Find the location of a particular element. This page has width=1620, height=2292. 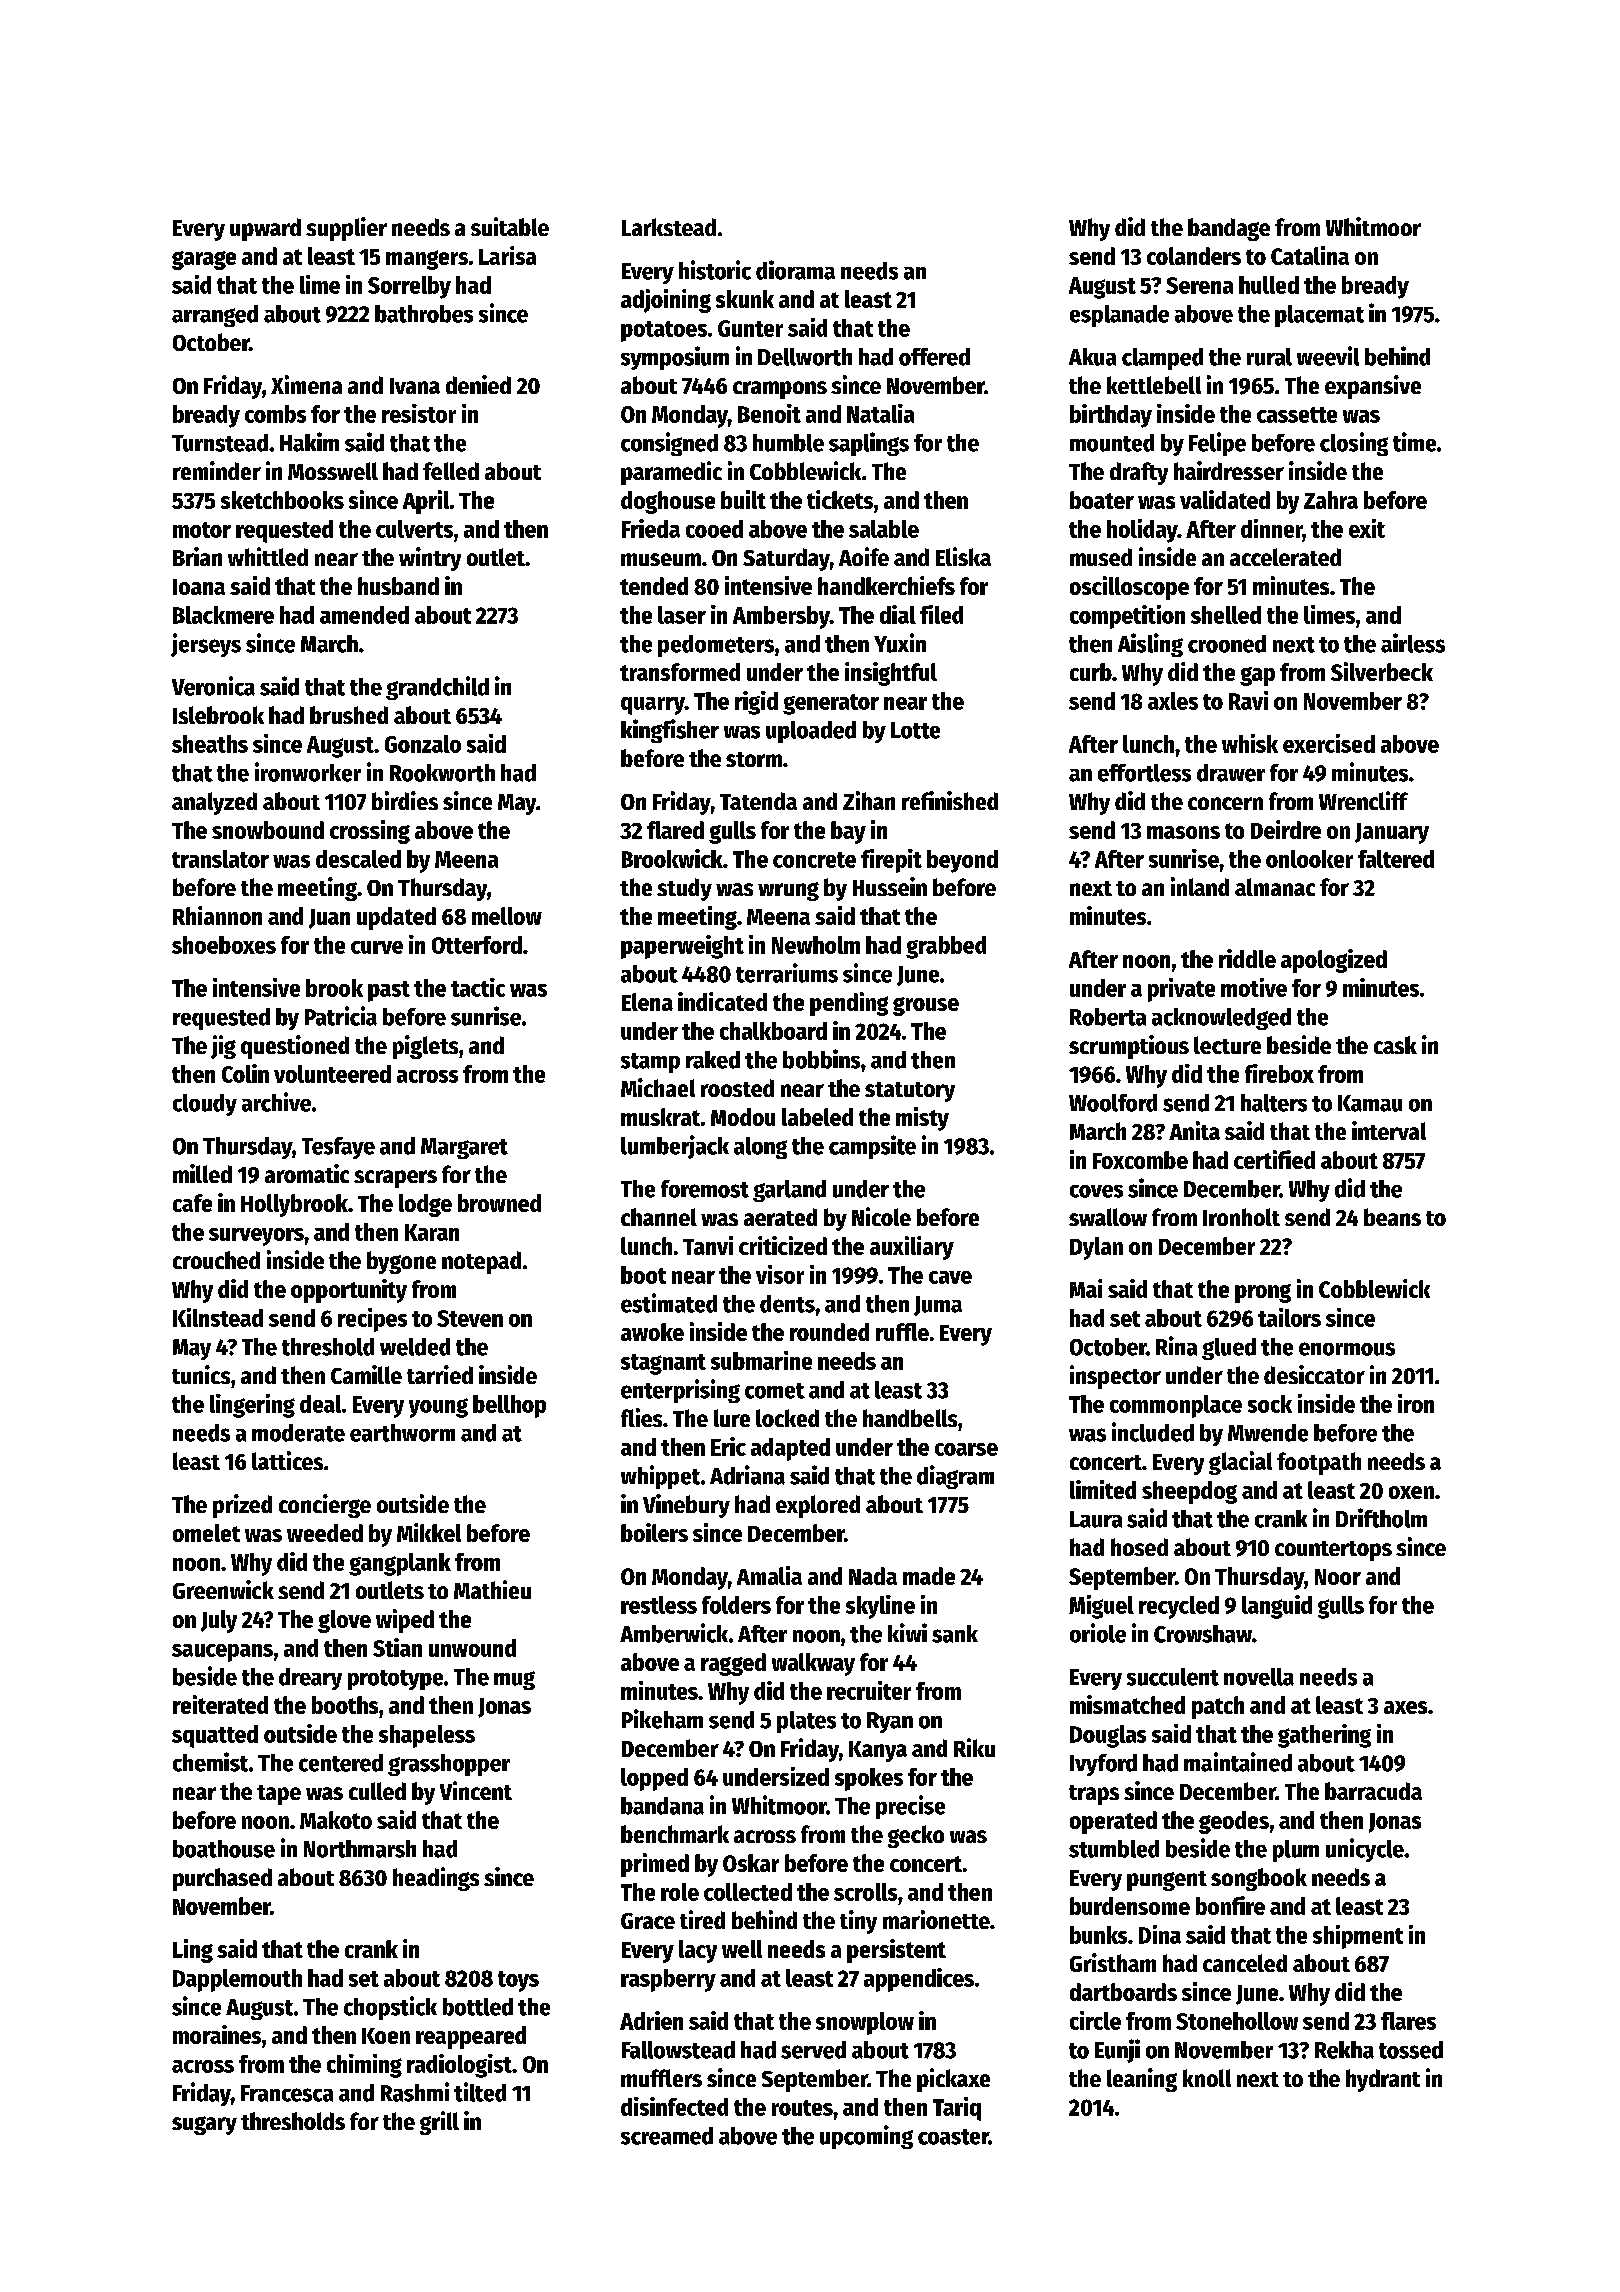

inland is located at coordinates (1200, 886).
